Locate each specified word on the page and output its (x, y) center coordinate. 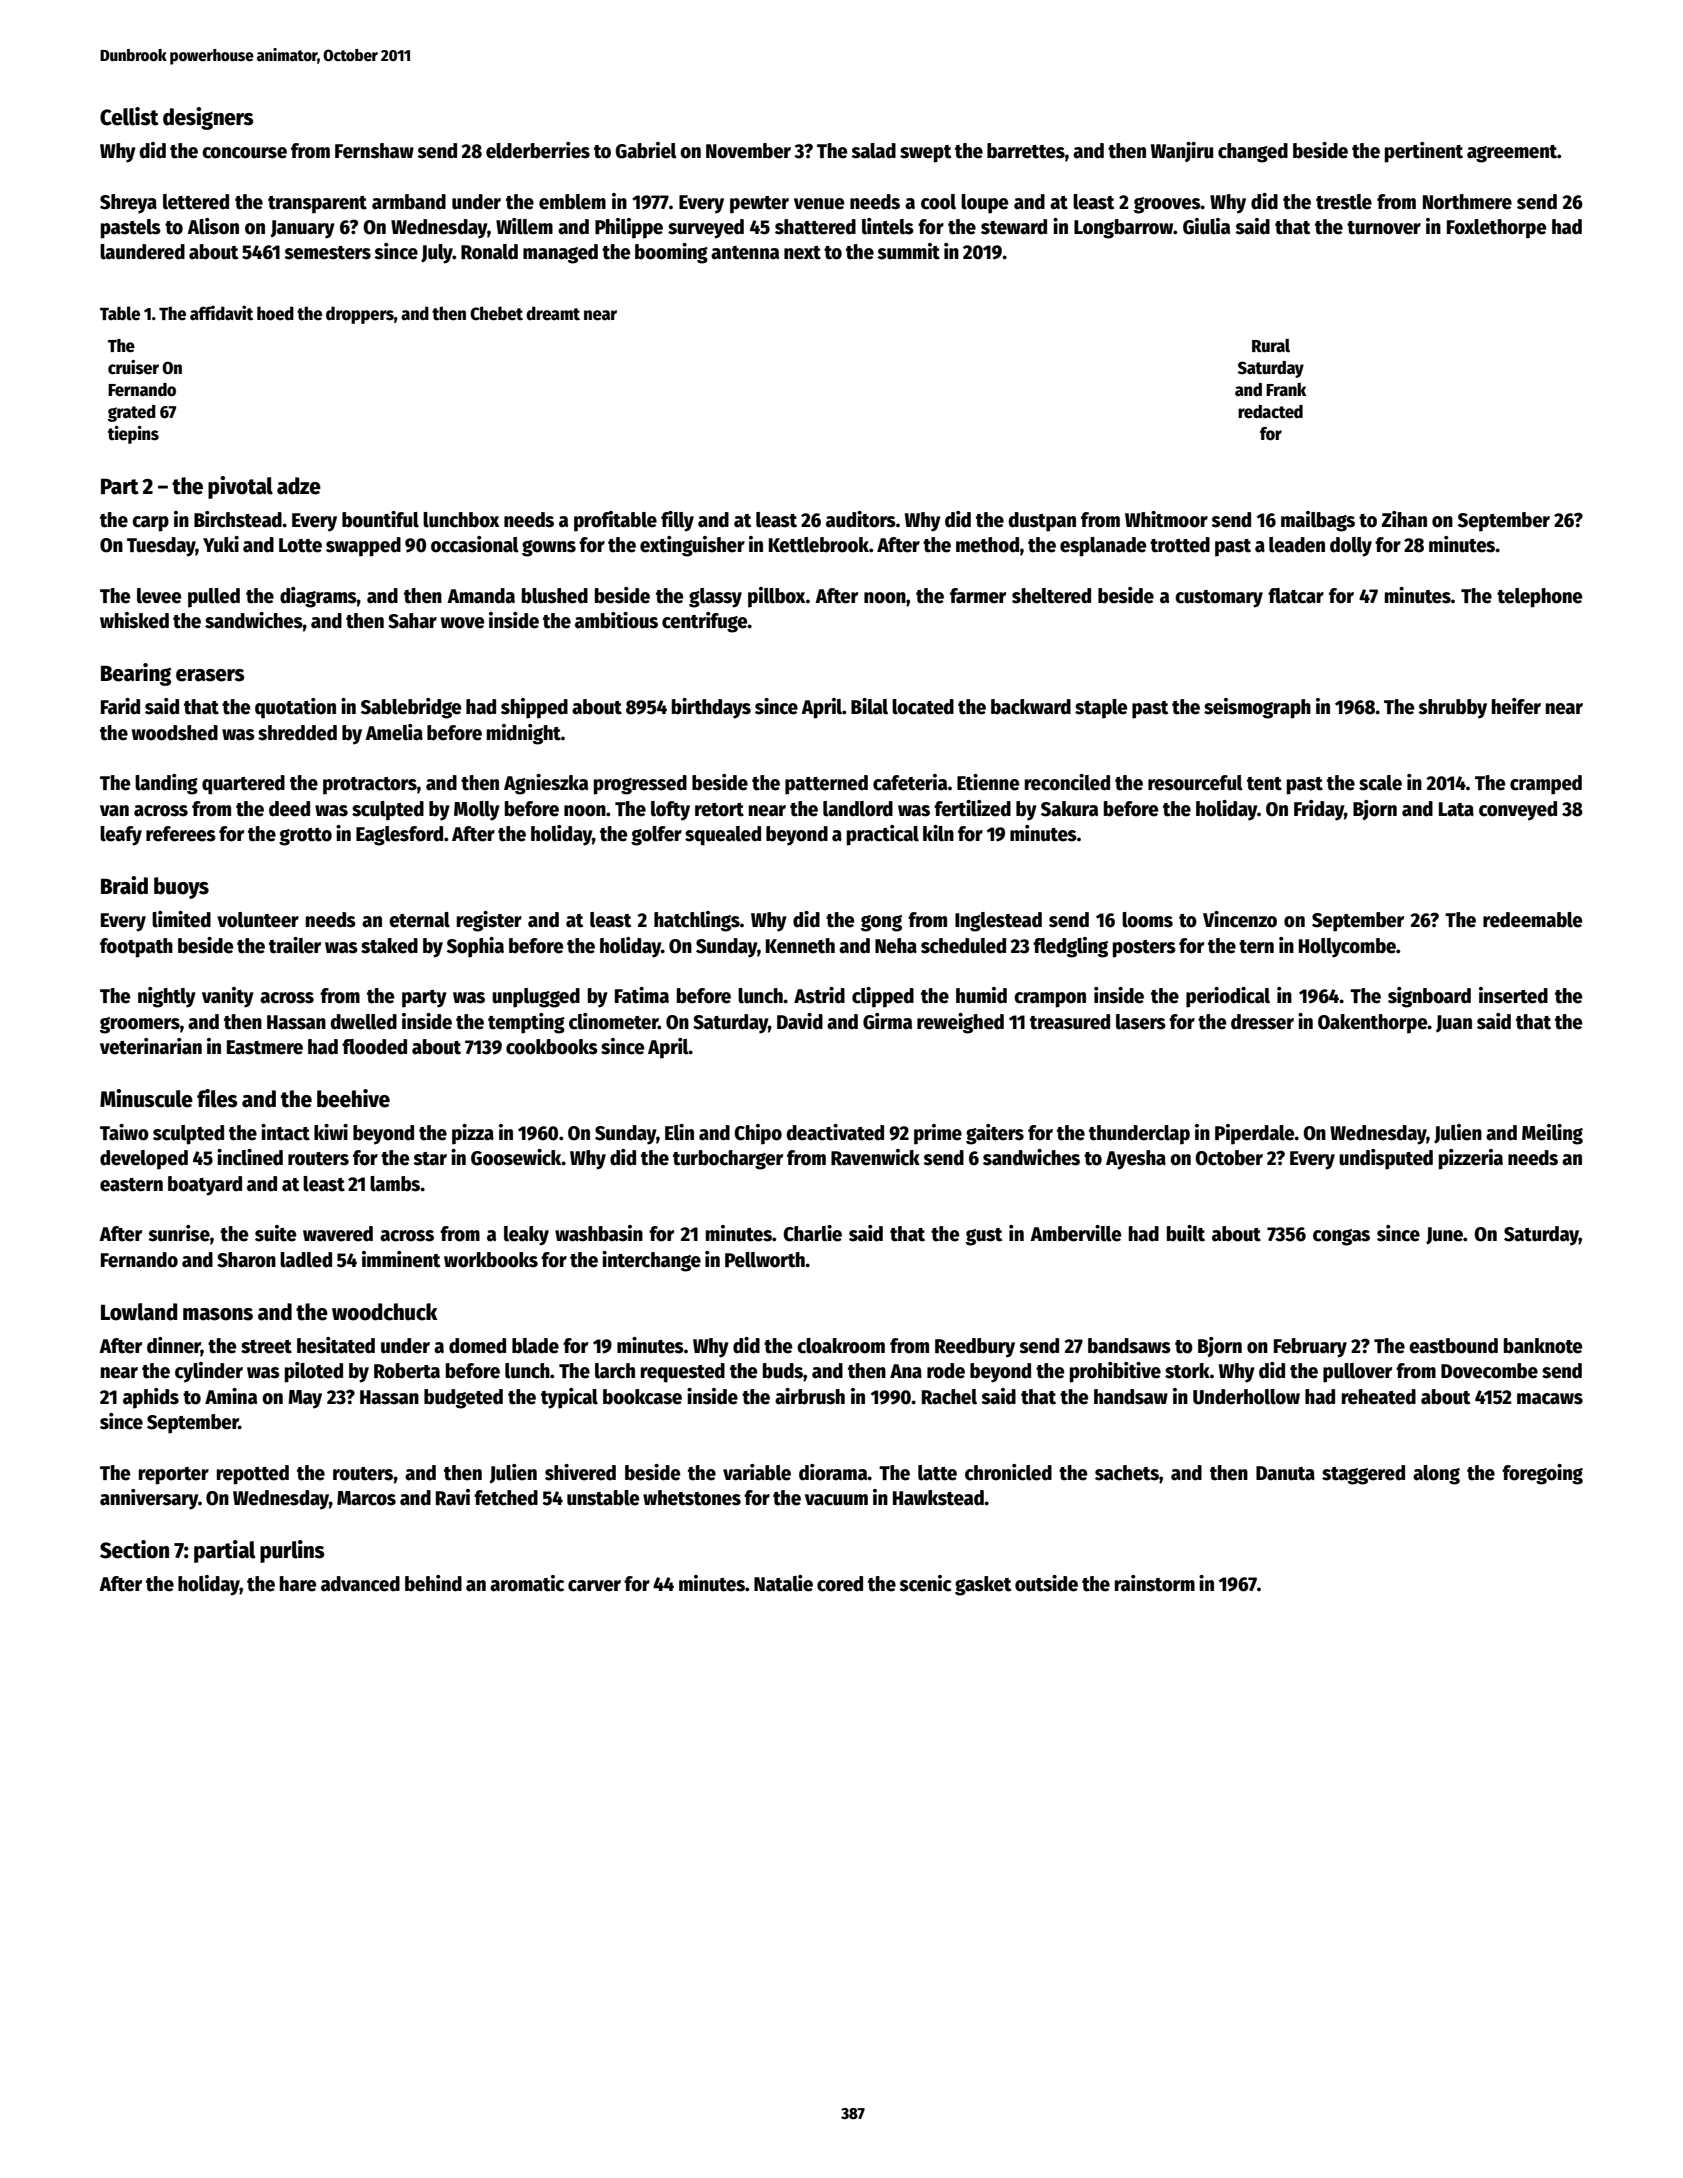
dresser (1262, 1022)
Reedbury (975, 1348)
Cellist (129, 116)
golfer (656, 836)
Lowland (139, 1312)
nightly (167, 997)
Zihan (1404, 519)
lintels (888, 226)
